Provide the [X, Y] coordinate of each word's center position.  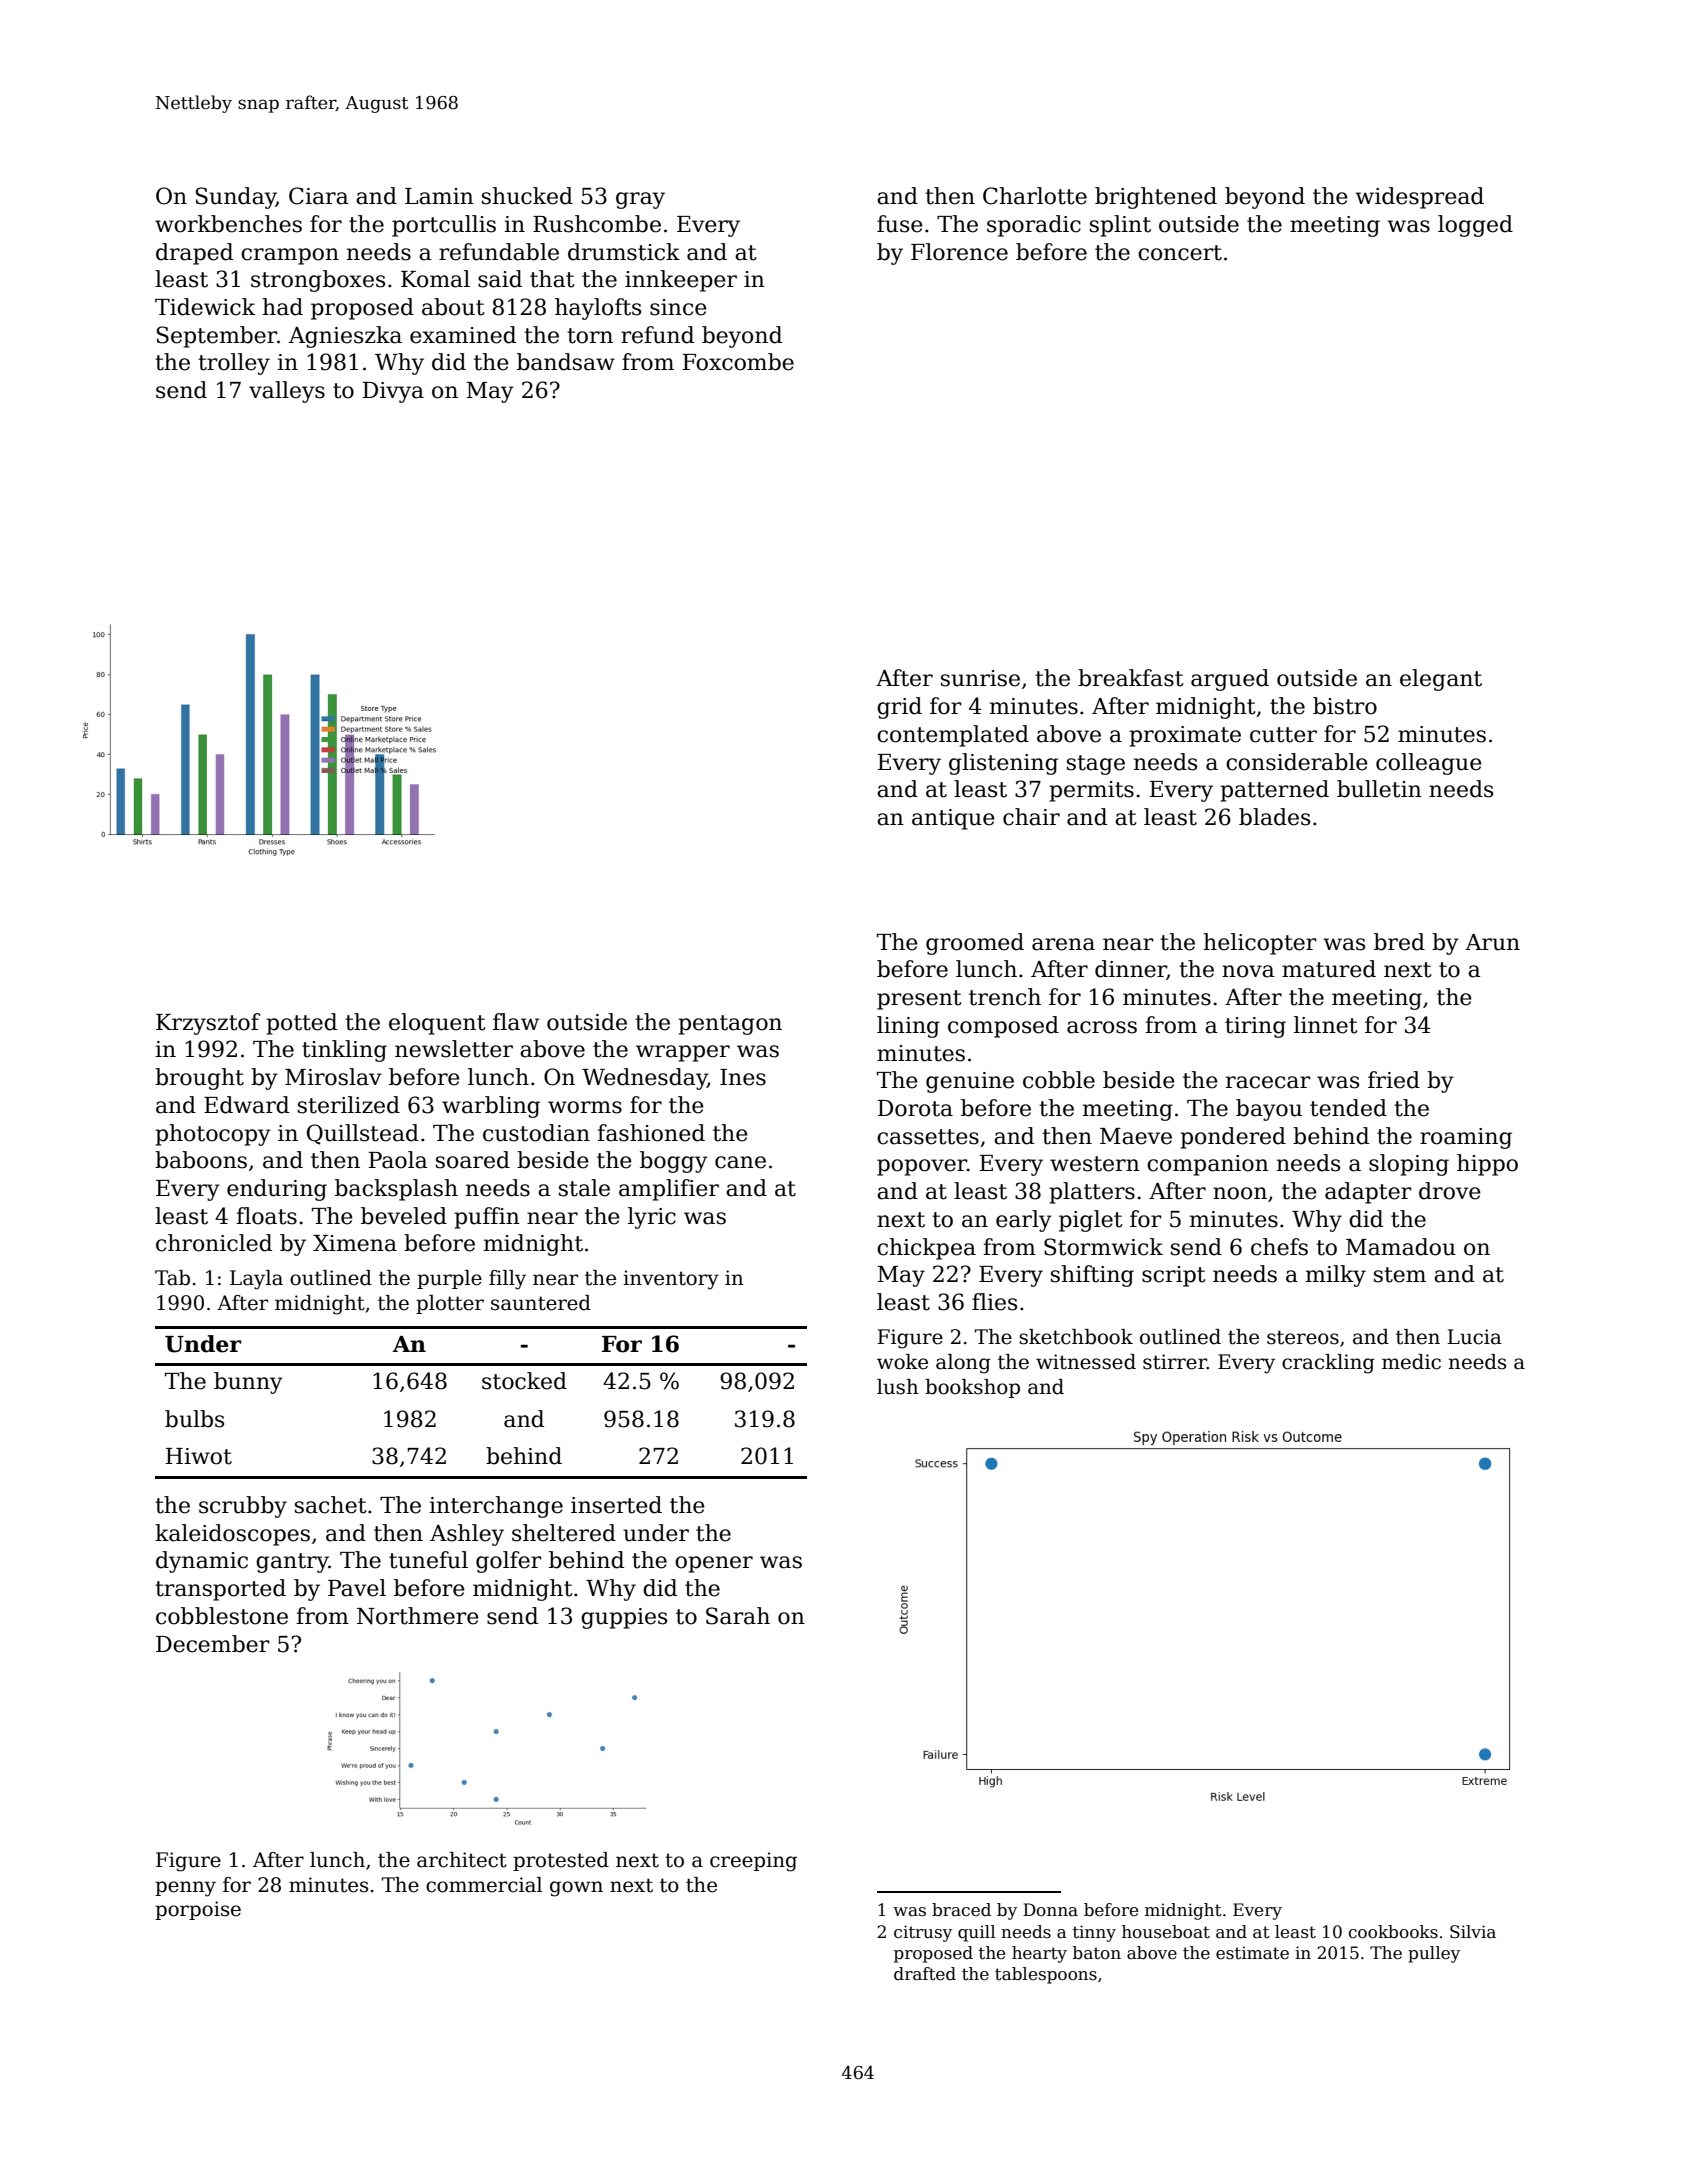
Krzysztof [208, 1024]
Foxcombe [738, 362]
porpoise [198, 1910]
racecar [1268, 1082]
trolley [234, 364]
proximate [1185, 736]
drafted [925, 1974]
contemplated [953, 736]
